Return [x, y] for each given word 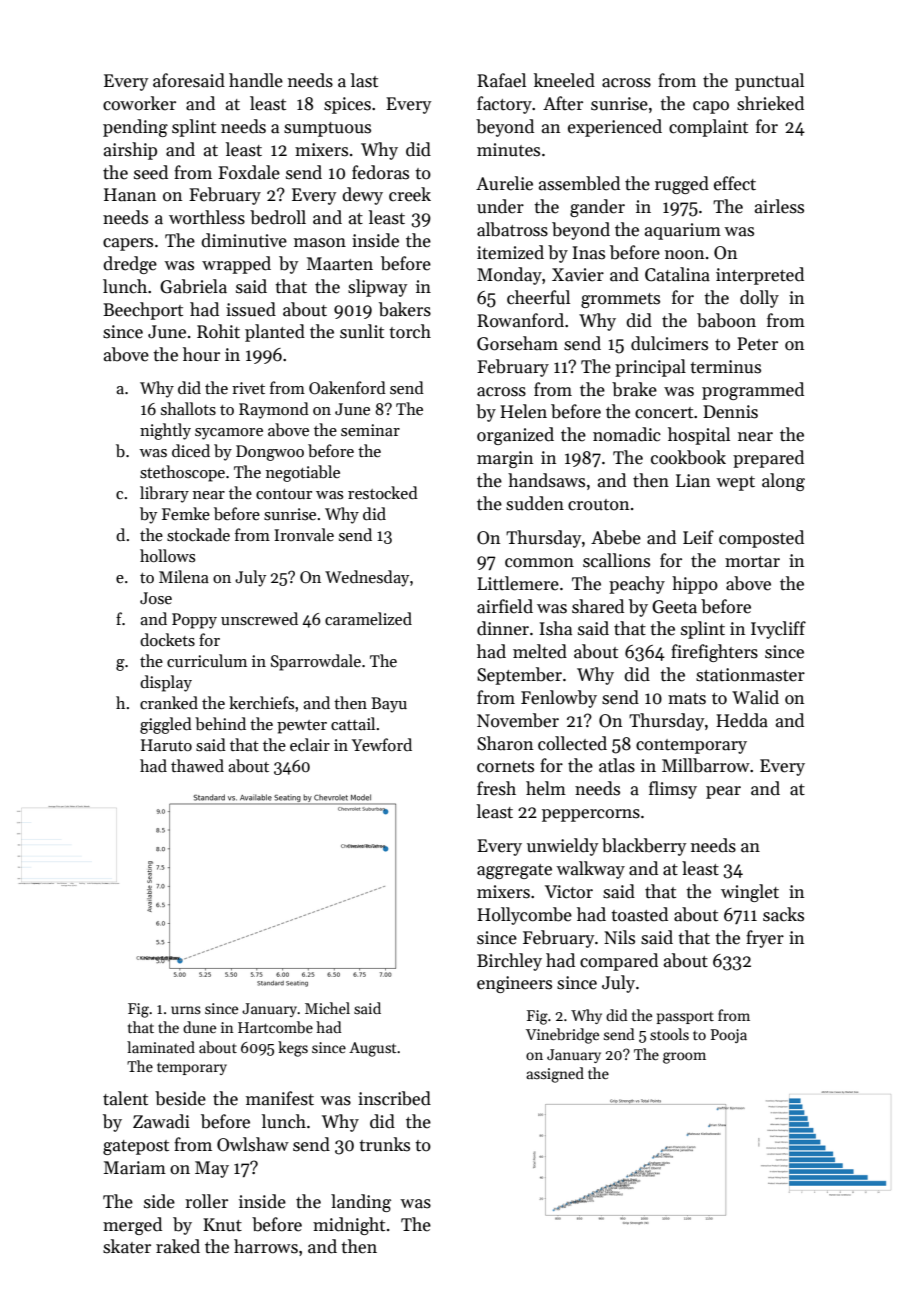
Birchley [509, 962]
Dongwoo [270, 453]
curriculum [207, 660]
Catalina [677, 274]
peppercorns [591, 815]
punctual [769, 82]
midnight [349, 1226]
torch [410, 331]
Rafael [501, 80]
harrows [266, 1246]
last [364, 80]
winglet [750, 893]
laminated [161, 1047]
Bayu [389, 705]
